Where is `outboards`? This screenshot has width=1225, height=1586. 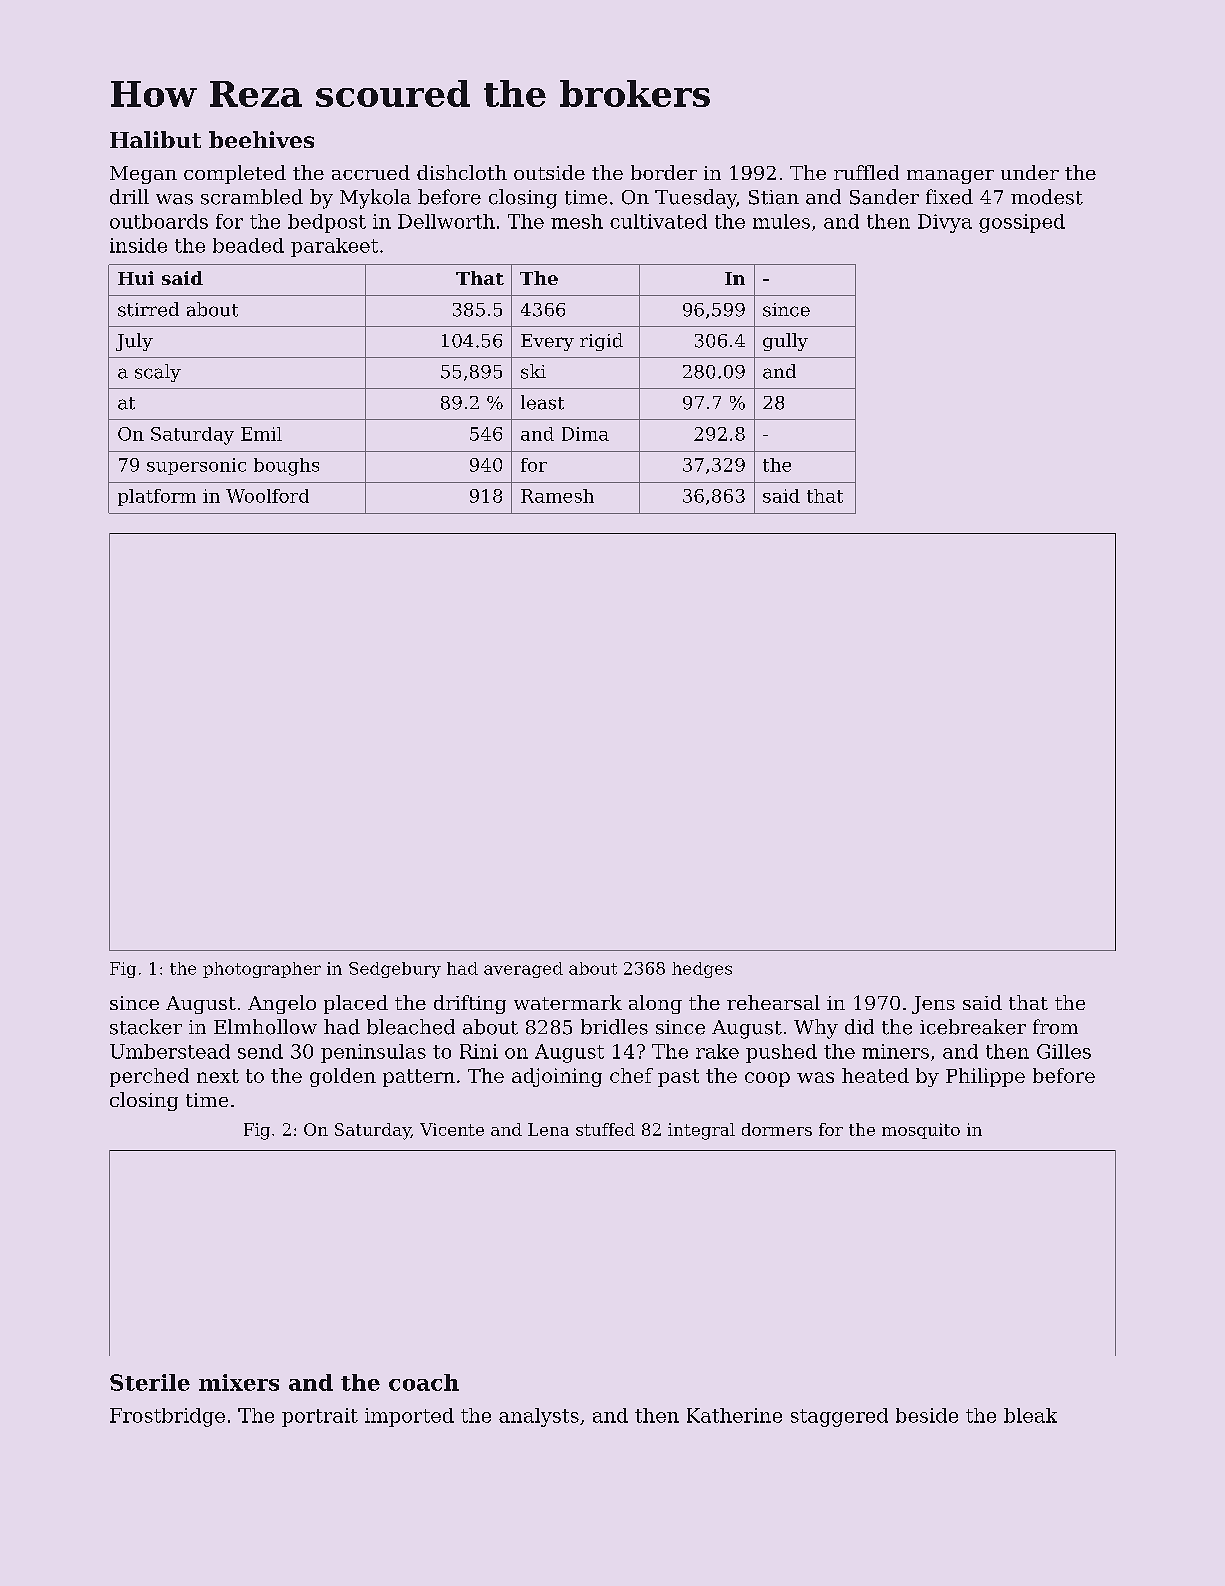 outboards is located at coordinates (159, 221).
